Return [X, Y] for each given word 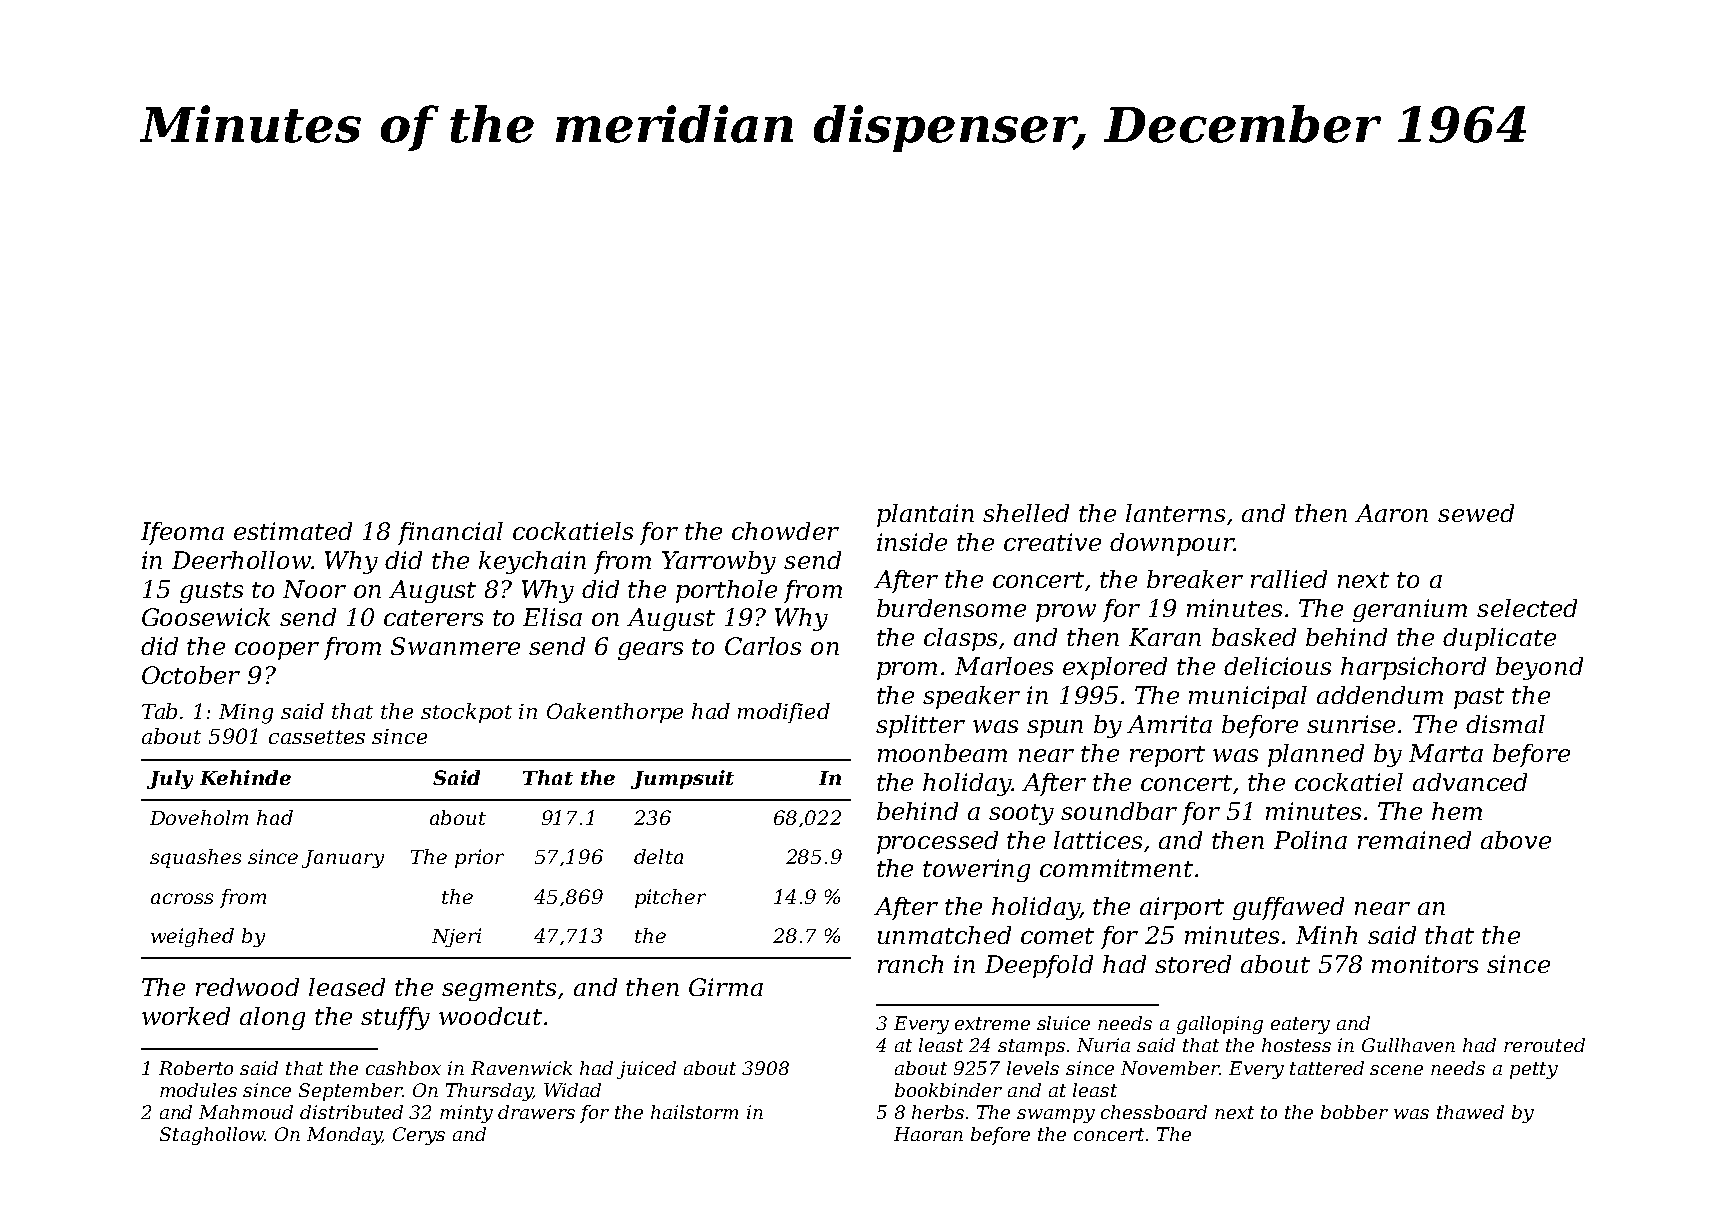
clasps [960, 639]
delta [658, 856]
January [343, 859]
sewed [1476, 513]
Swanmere [455, 646]
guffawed [1288, 908]
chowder [785, 531]
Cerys [419, 1136]
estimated [293, 531]
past [1479, 698]
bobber [1354, 1112]
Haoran [928, 1134]
